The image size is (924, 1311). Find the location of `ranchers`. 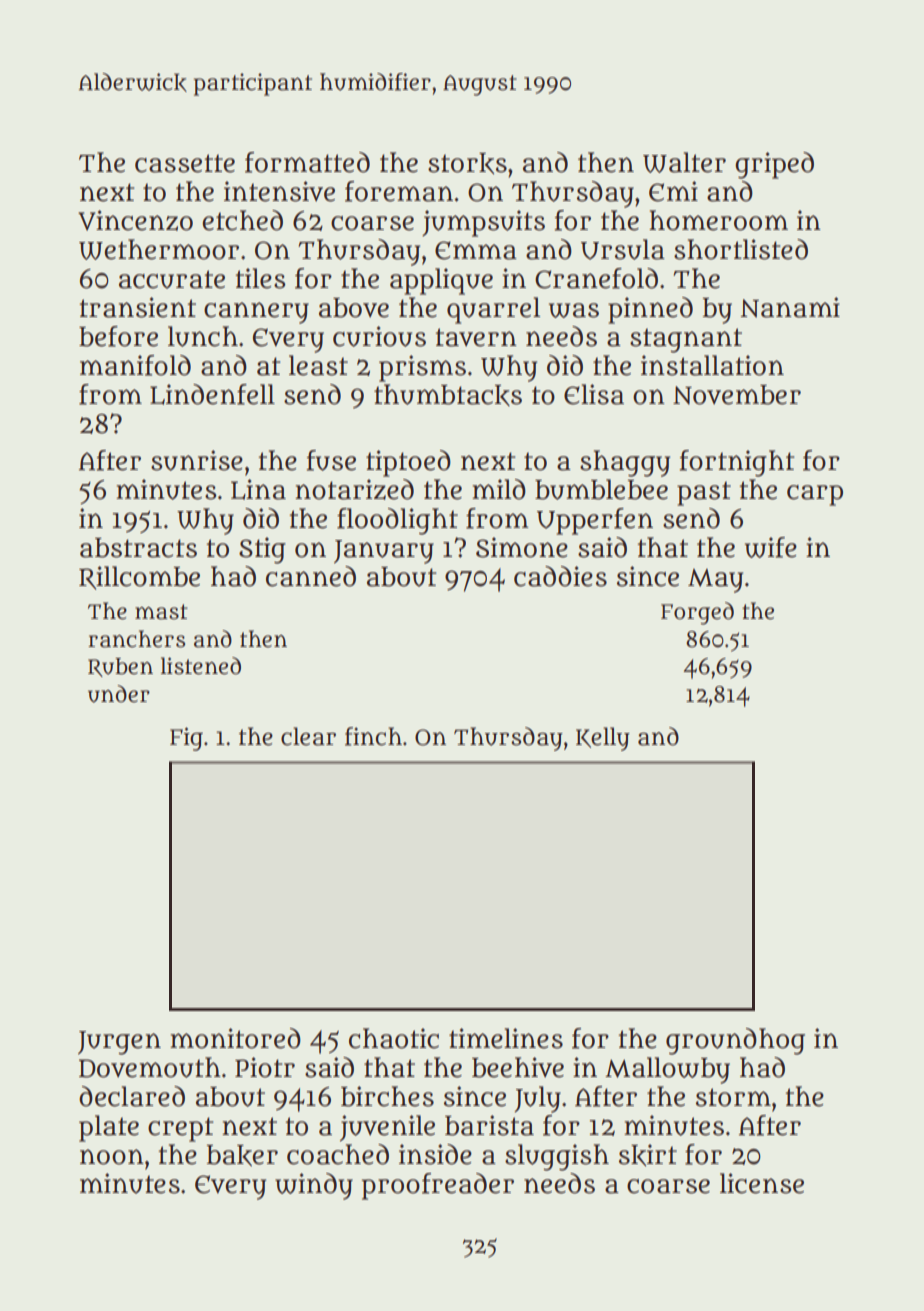

ranchers is located at coordinates (136, 639).
